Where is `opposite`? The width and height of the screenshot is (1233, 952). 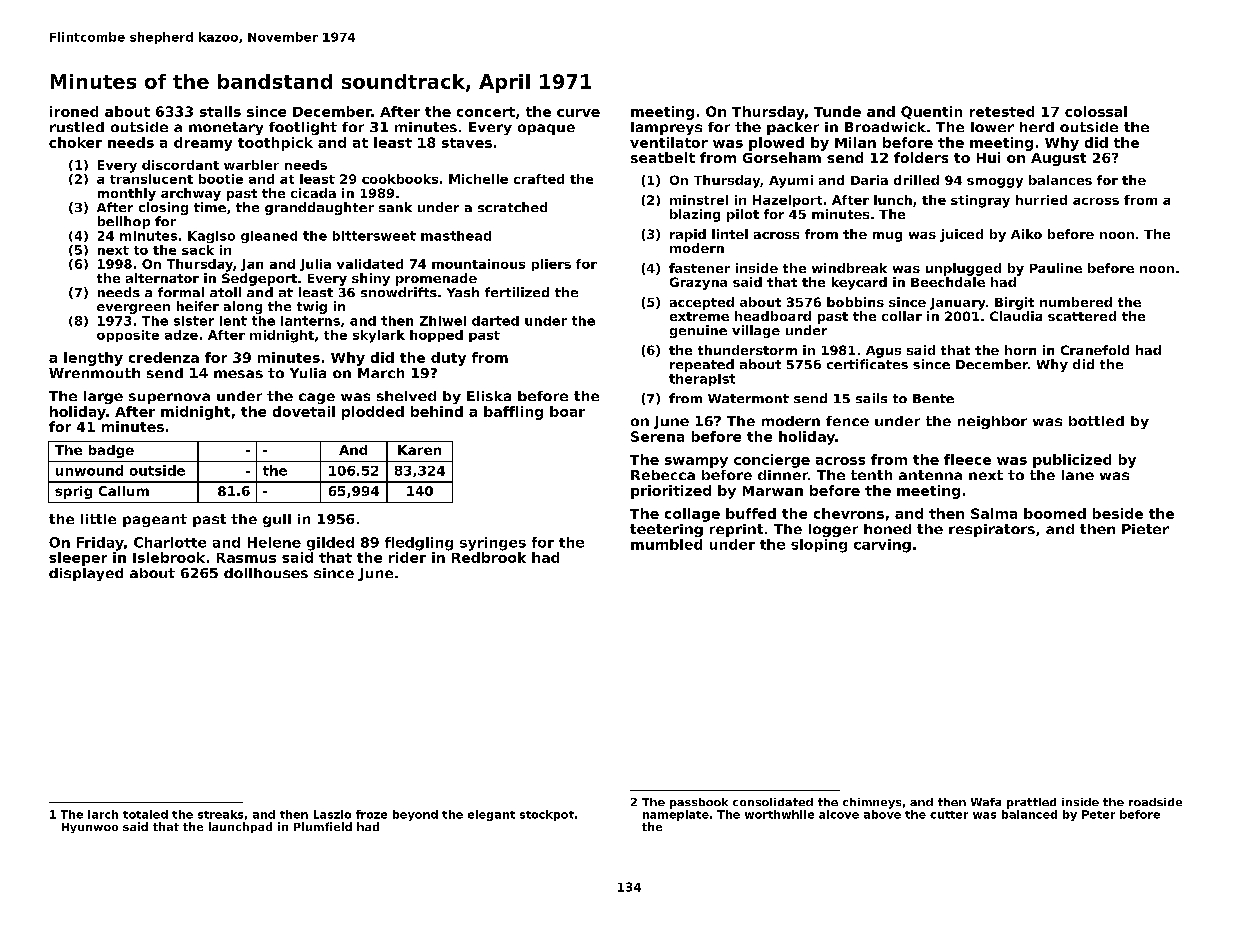
opposite is located at coordinates (128, 336).
